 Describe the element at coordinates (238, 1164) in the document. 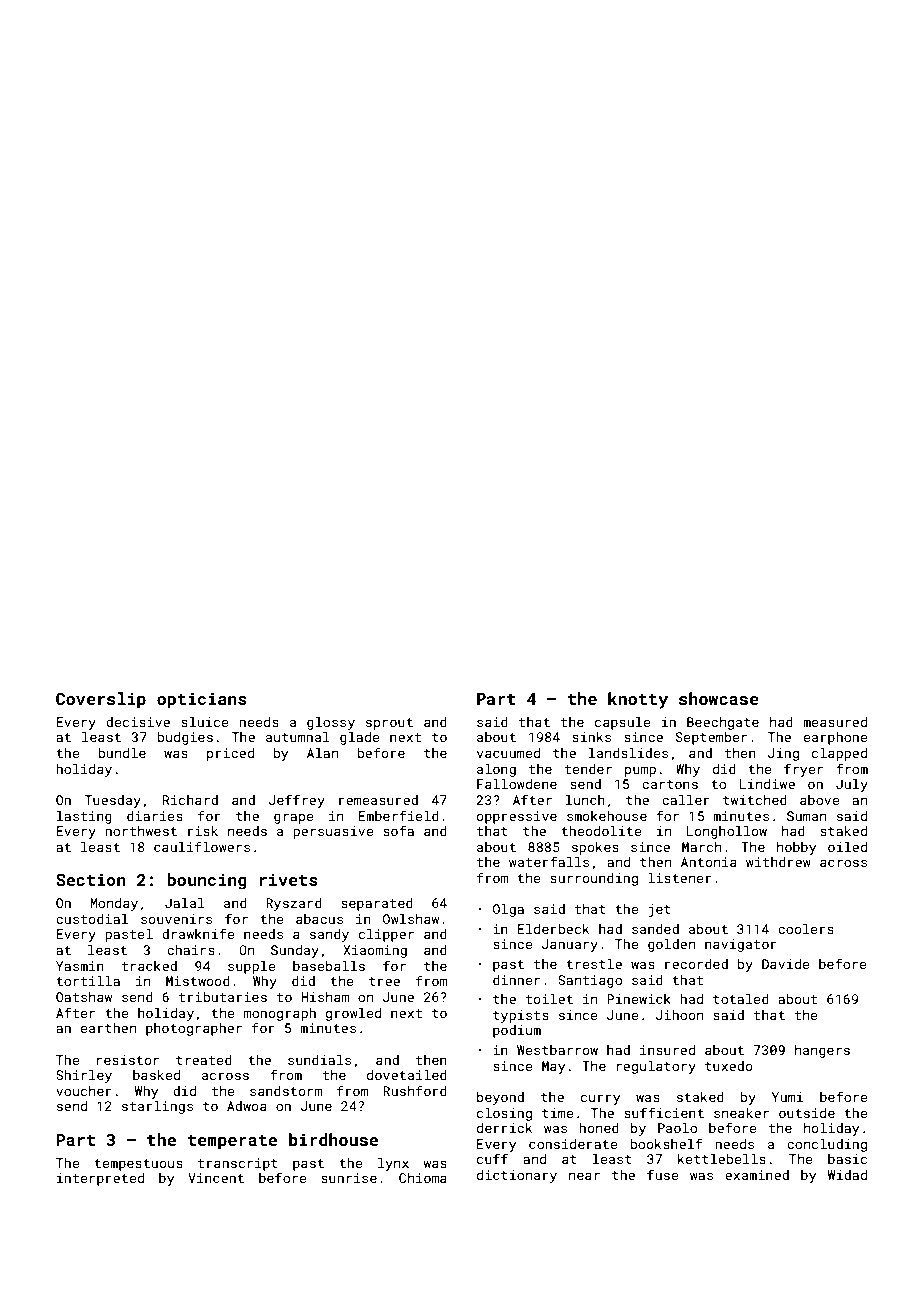

I see `transcript` at that location.
